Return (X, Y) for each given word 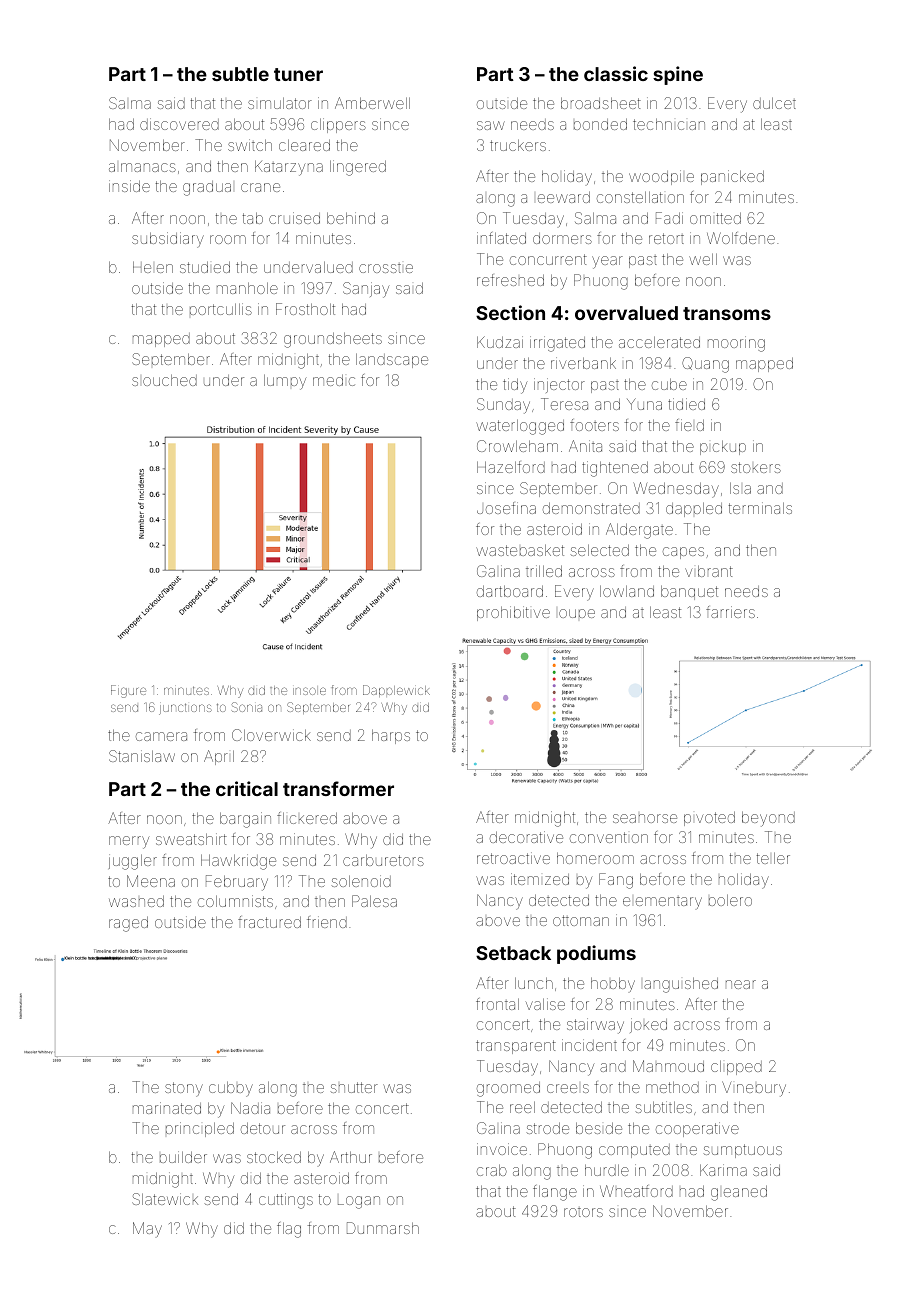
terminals (760, 508)
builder (183, 1157)
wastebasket (520, 550)
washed (136, 901)
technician (669, 124)
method (672, 1087)
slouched (164, 380)
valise (545, 1004)
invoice (502, 1149)
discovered (179, 124)
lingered (358, 168)
